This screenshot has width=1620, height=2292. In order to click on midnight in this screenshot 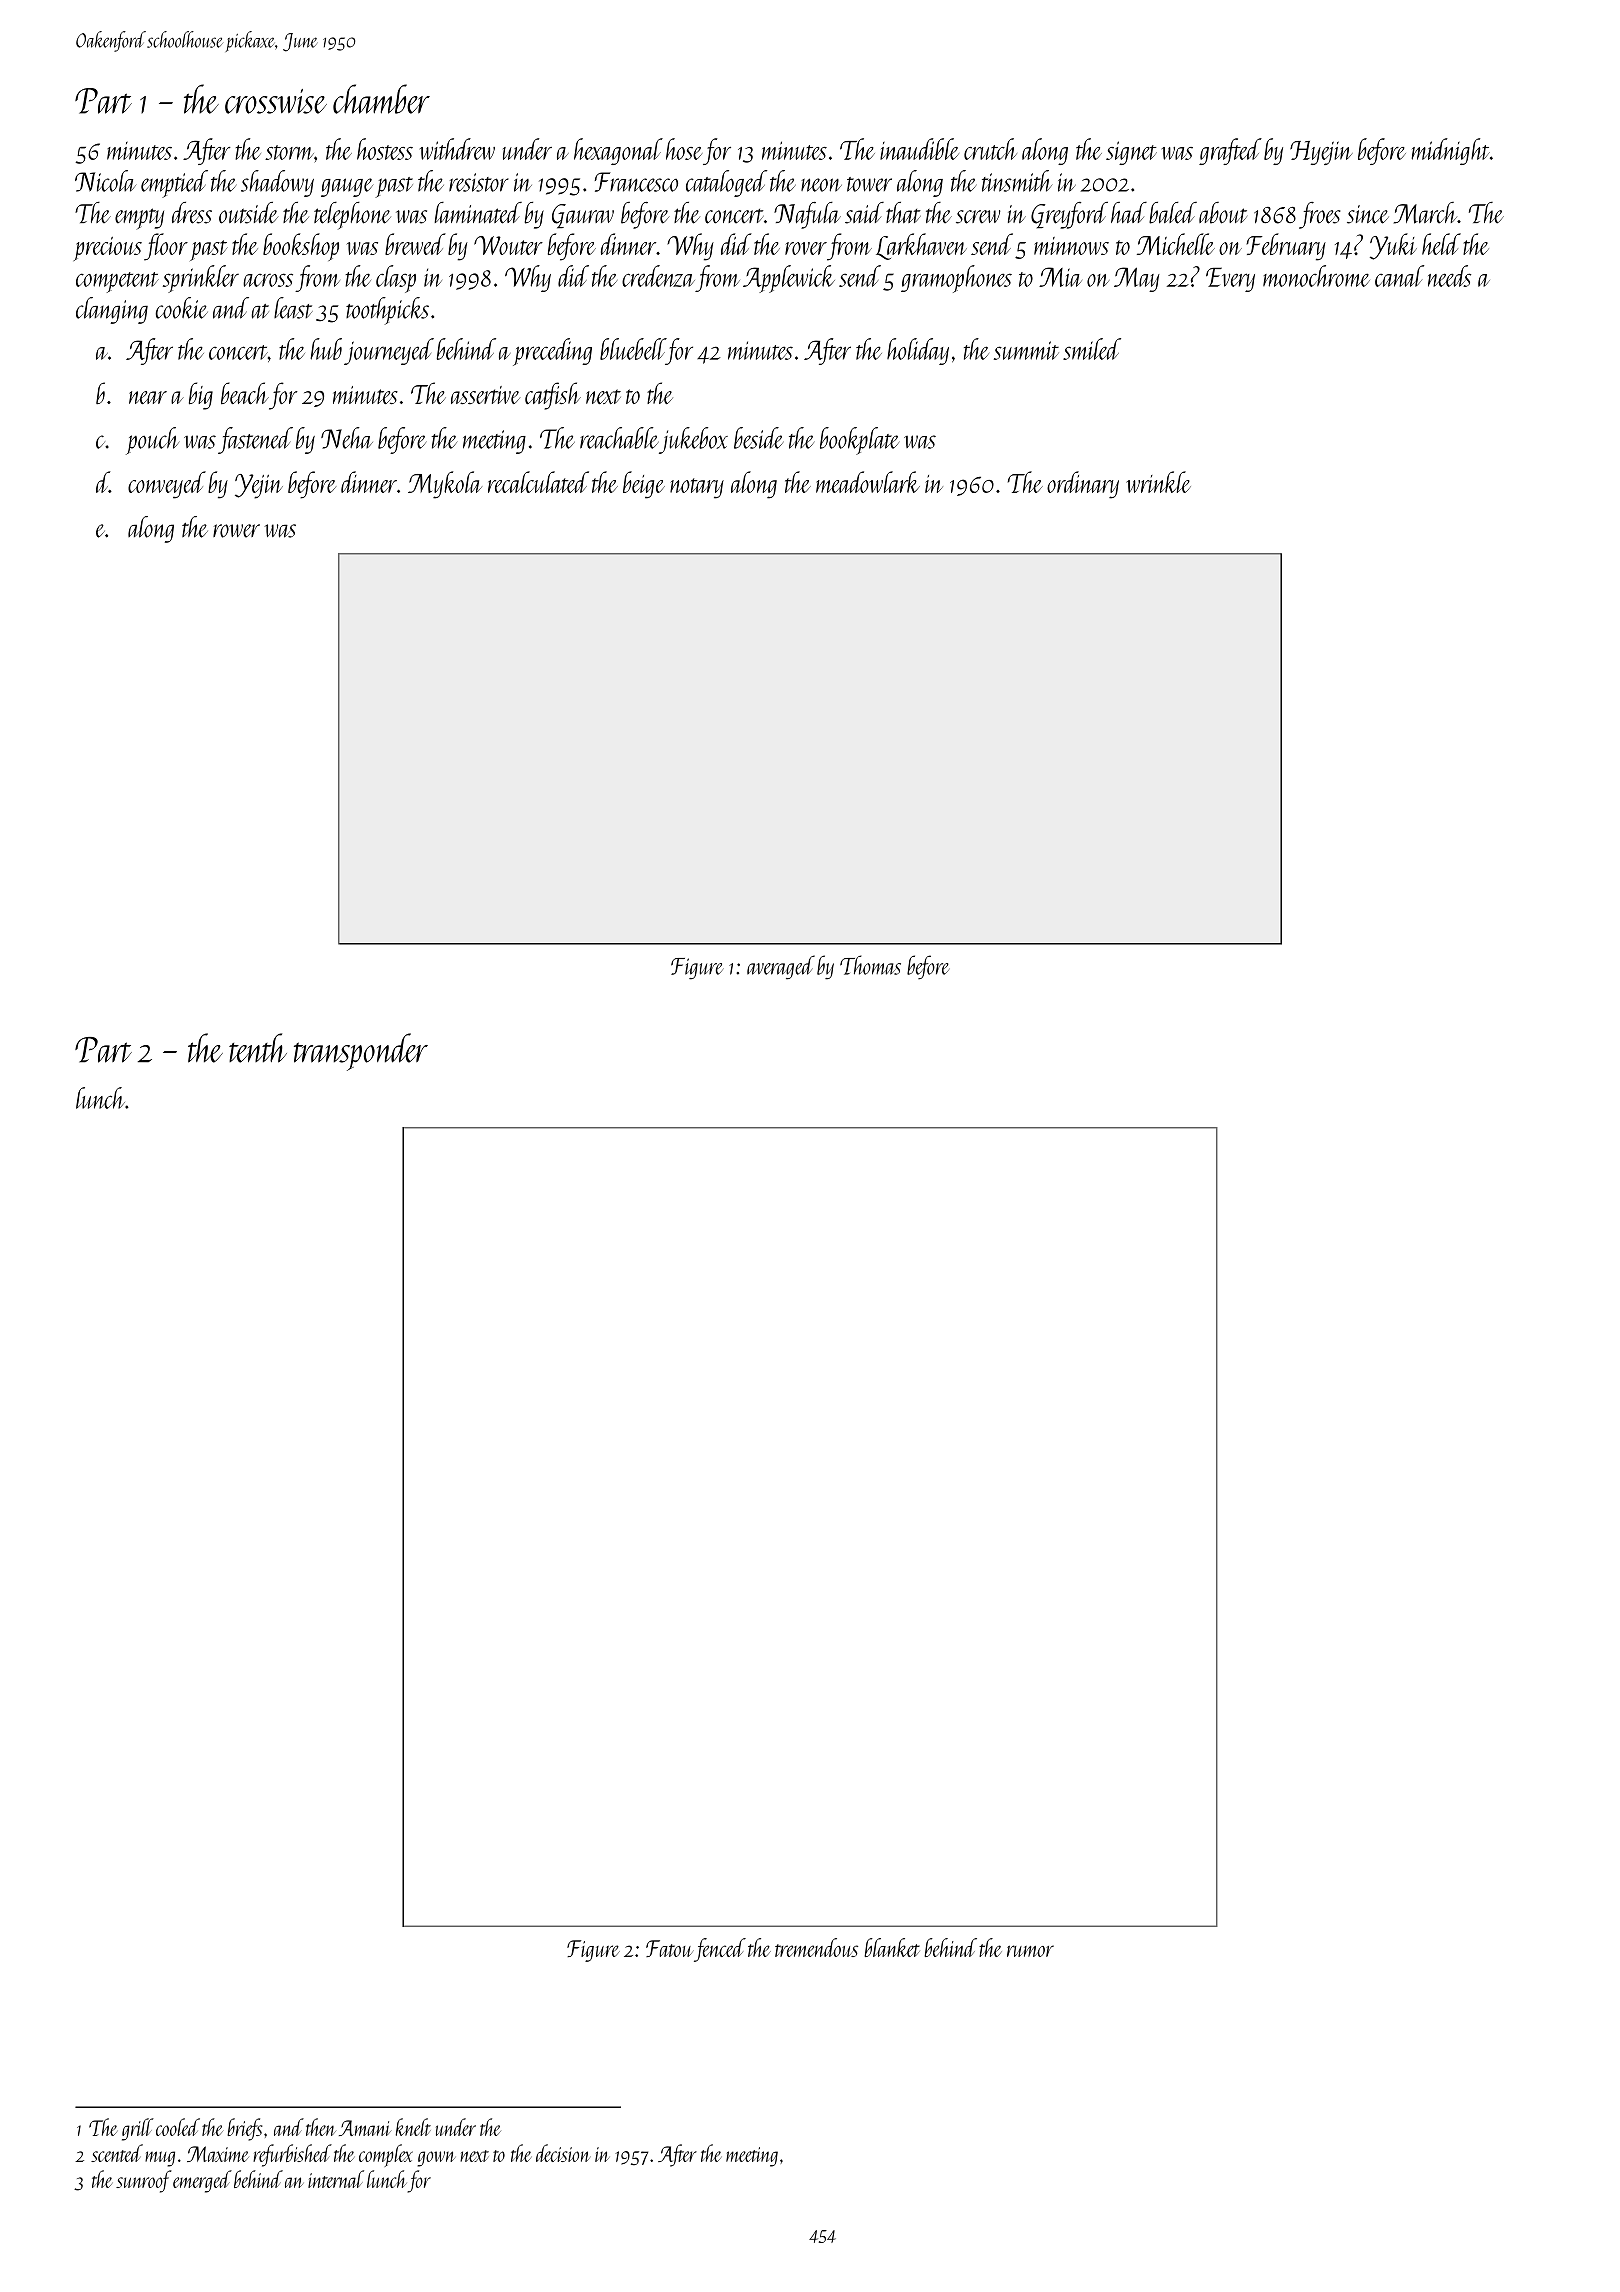, I will do `click(1450, 151)`.
